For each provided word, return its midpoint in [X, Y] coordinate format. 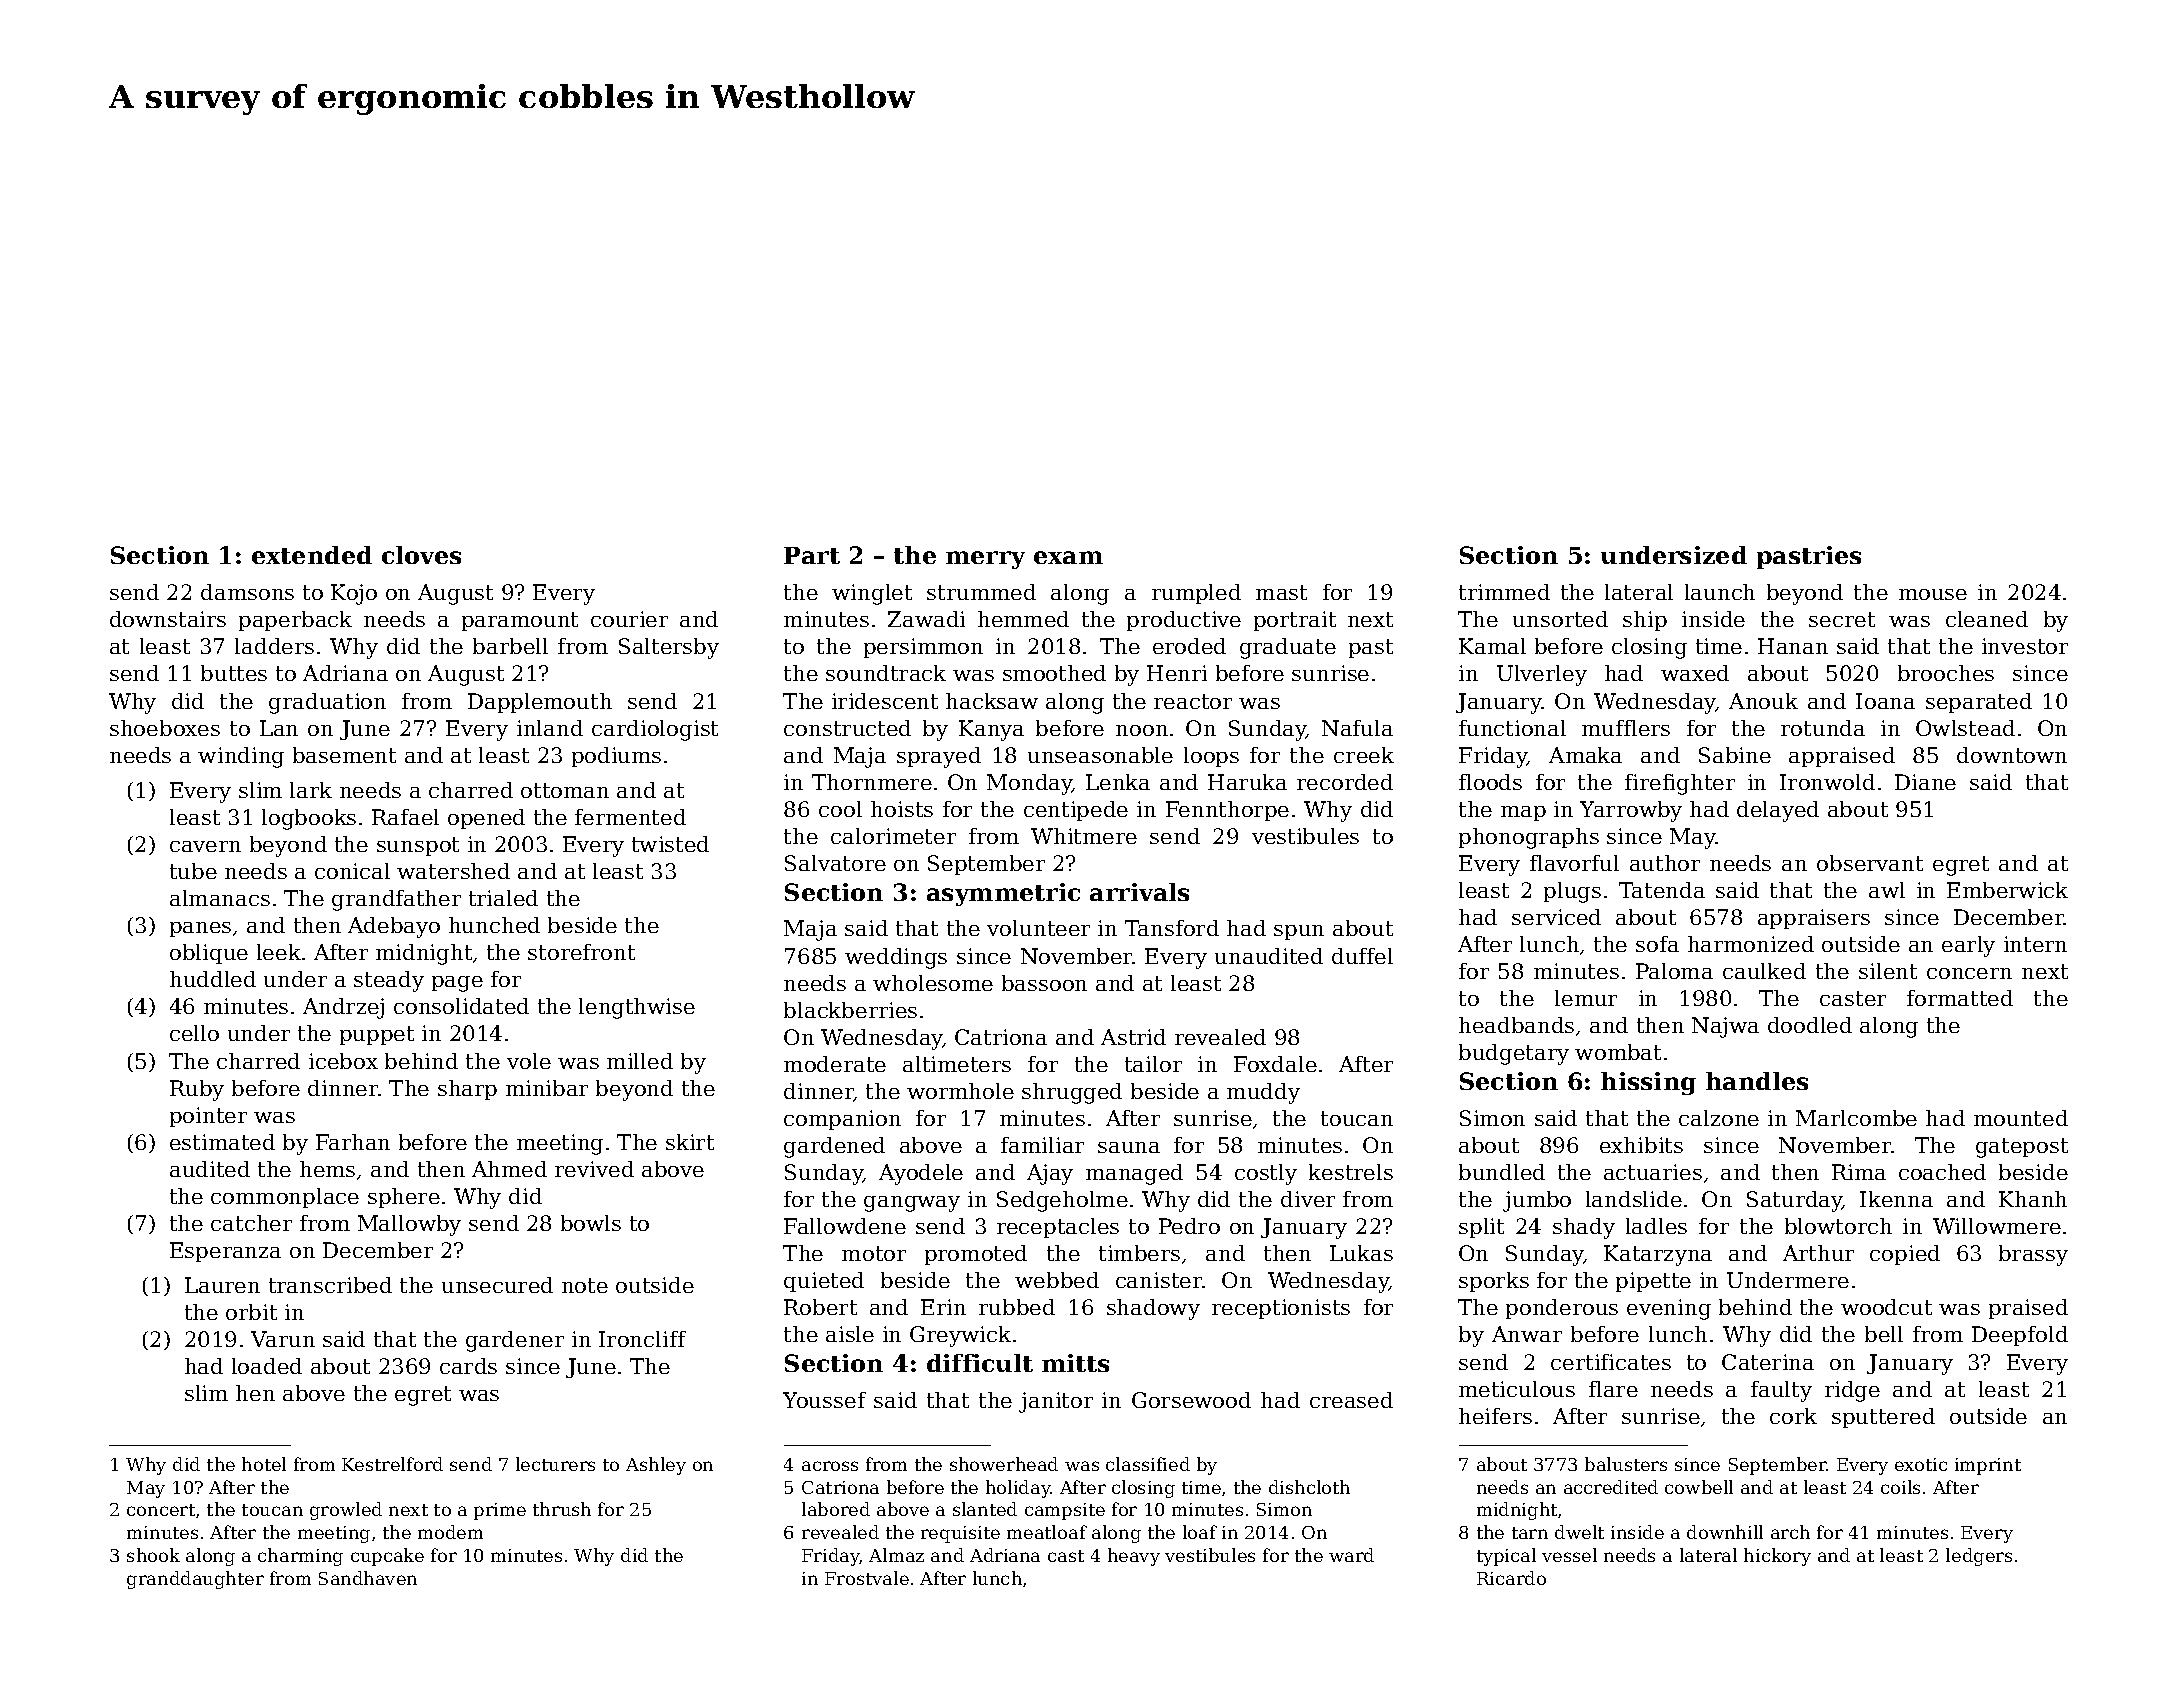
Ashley [656, 1466]
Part [812, 555]
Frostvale [867, 1578]
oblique [209, 954]
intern [2035, 944]
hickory [1777, 1557]
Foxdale [1275, 1064]
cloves [421, 555]
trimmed [1504, 592]
